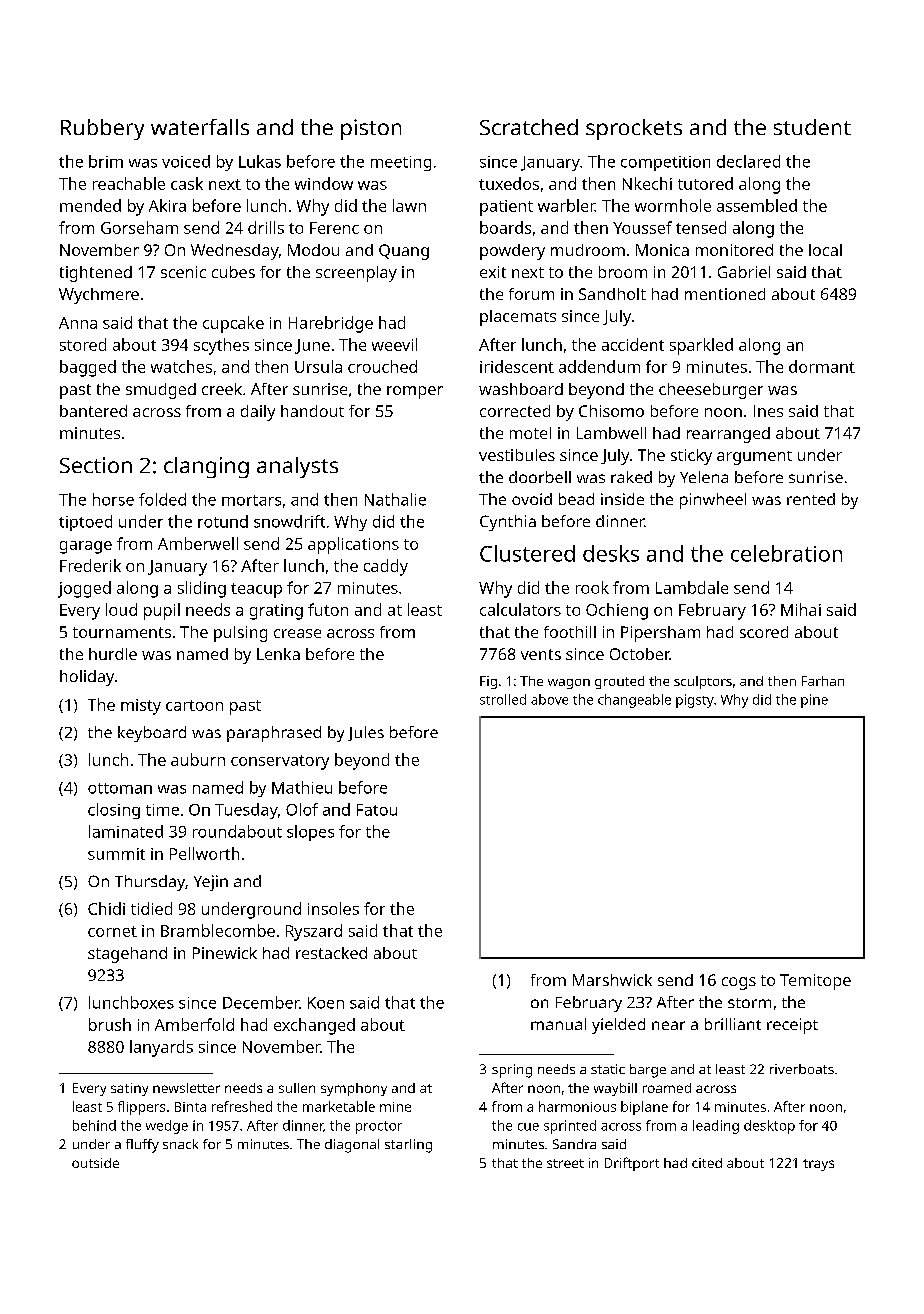 The width and height of the screenshot is (924, 1314). Describe the element at coordinates (739, 983) in the screenshot. I see `cogs` at that location.
